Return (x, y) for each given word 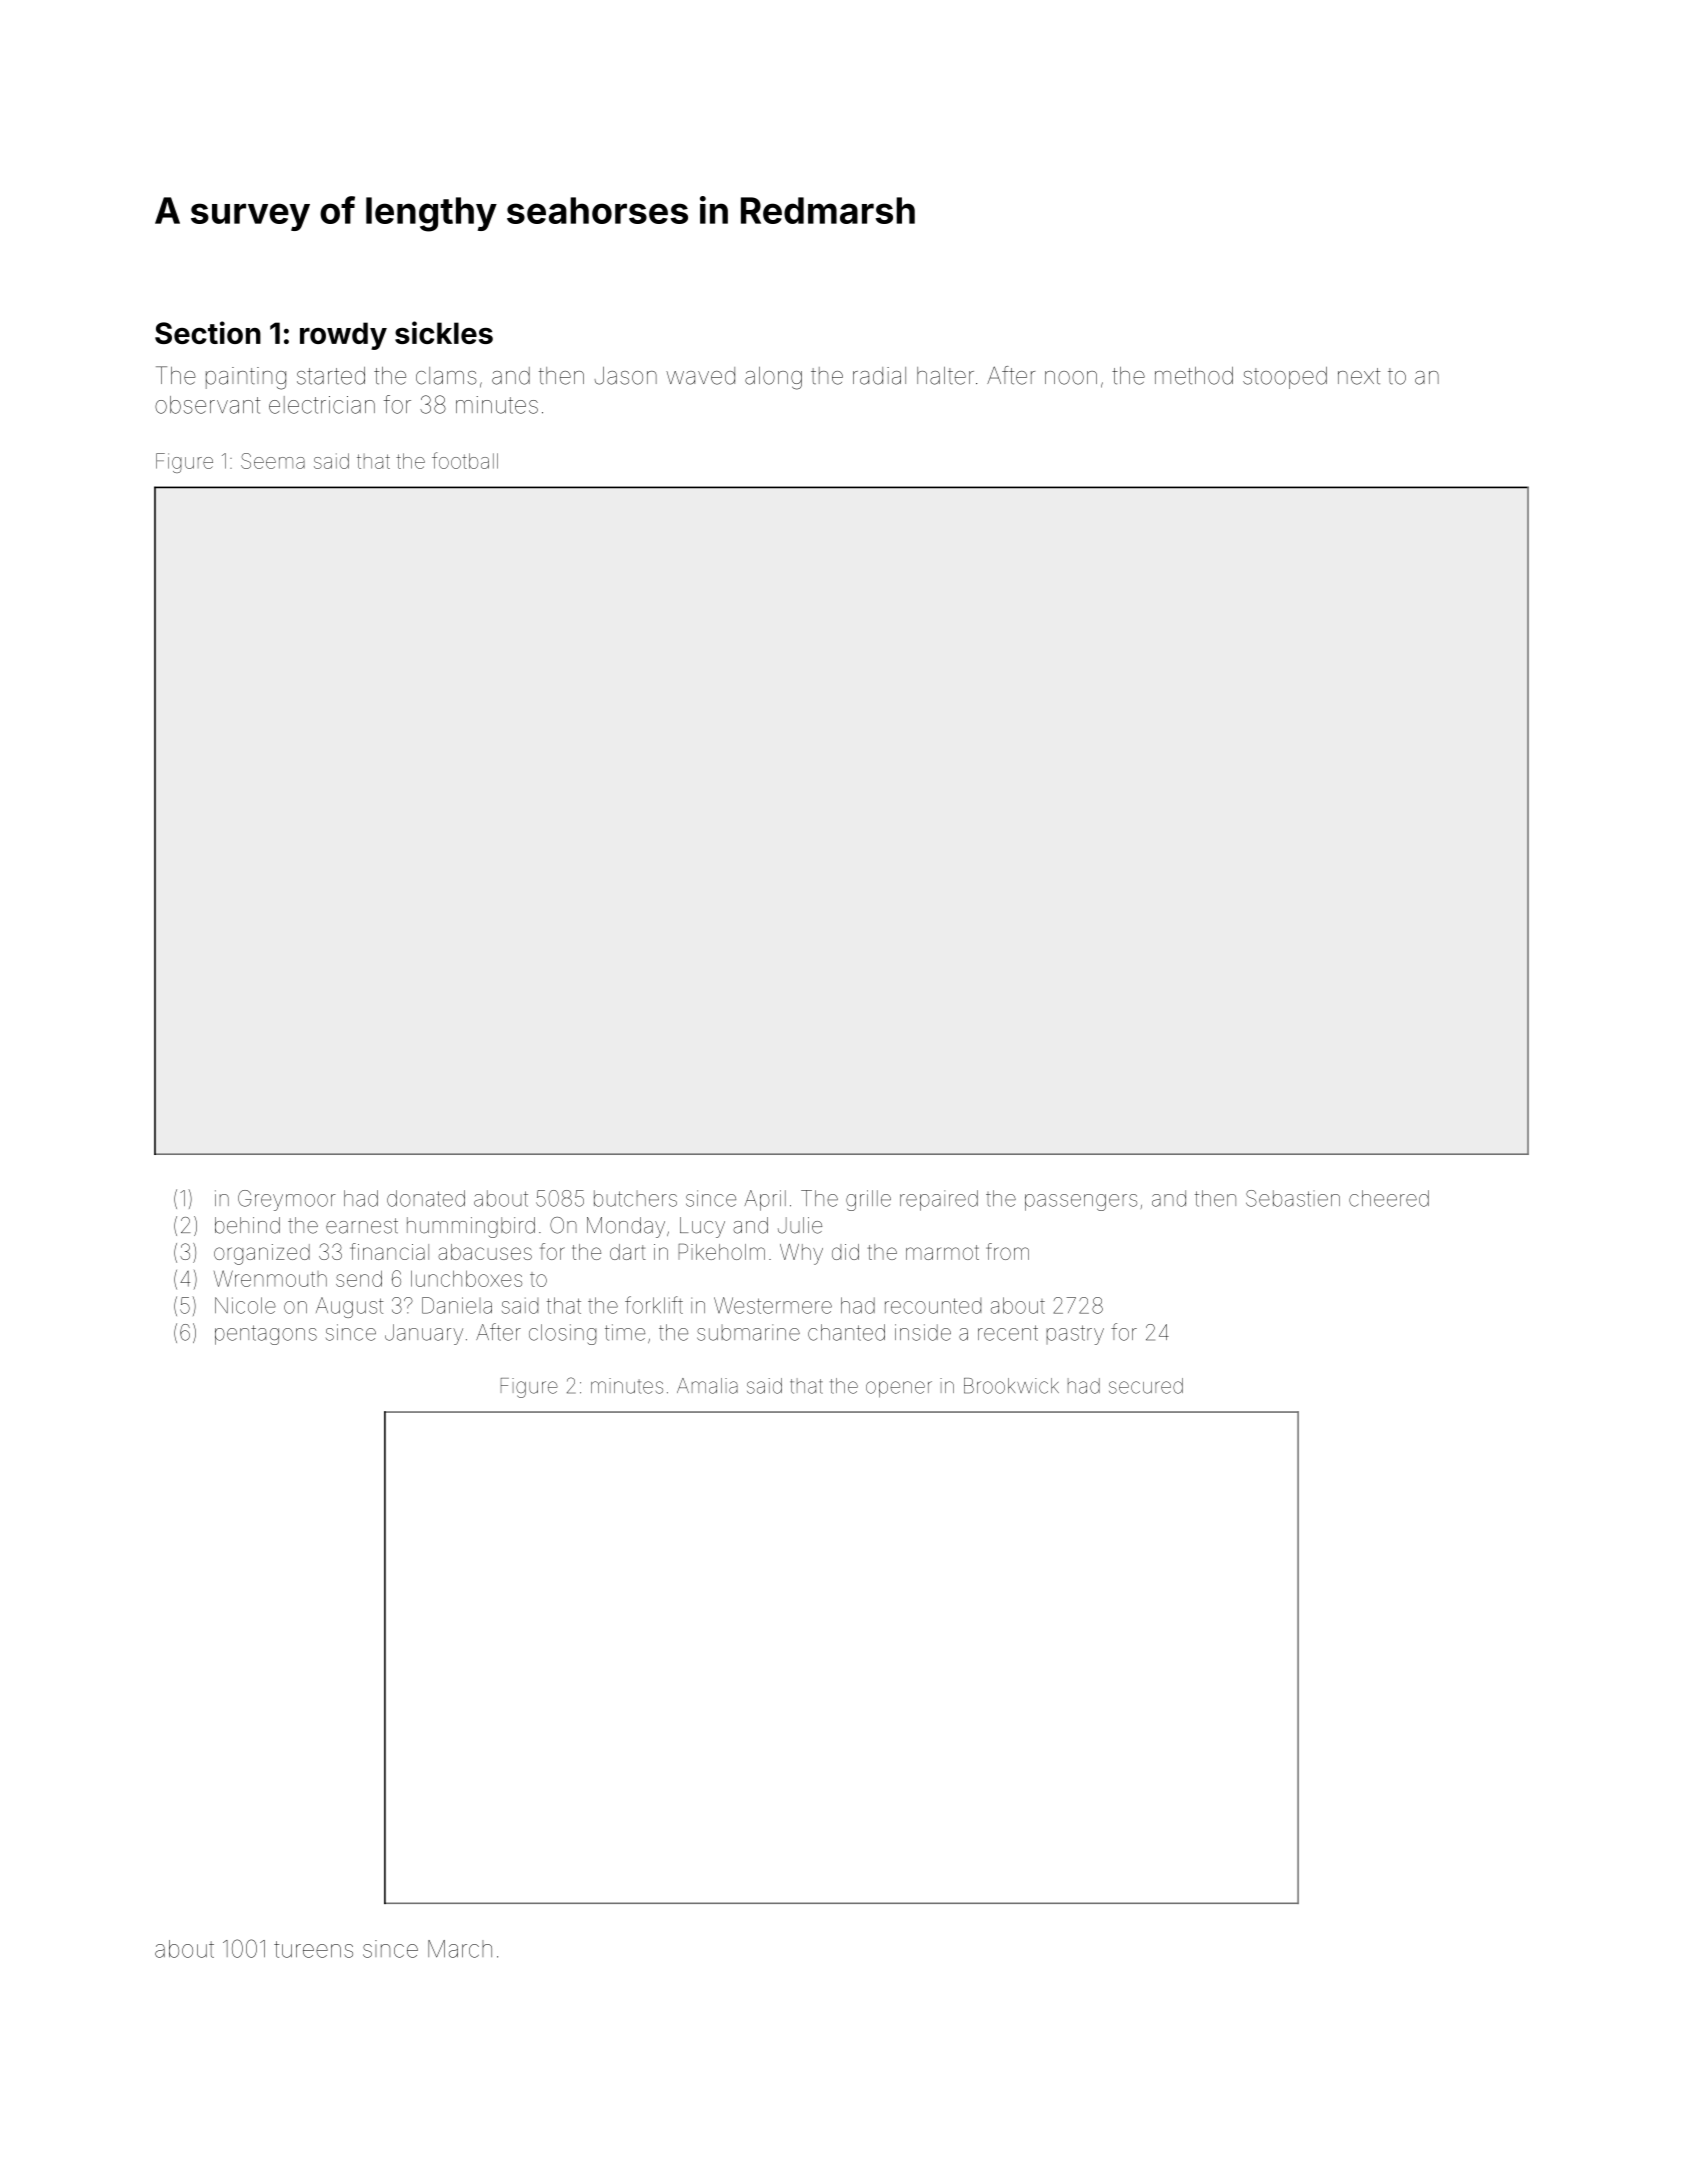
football (465, 460)
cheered (1389, 1198)
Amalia (707, 1386)
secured (1146, 1386)
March (460, 1949)
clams (446, 376)
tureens (313, 1949)
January (424, 1334)
